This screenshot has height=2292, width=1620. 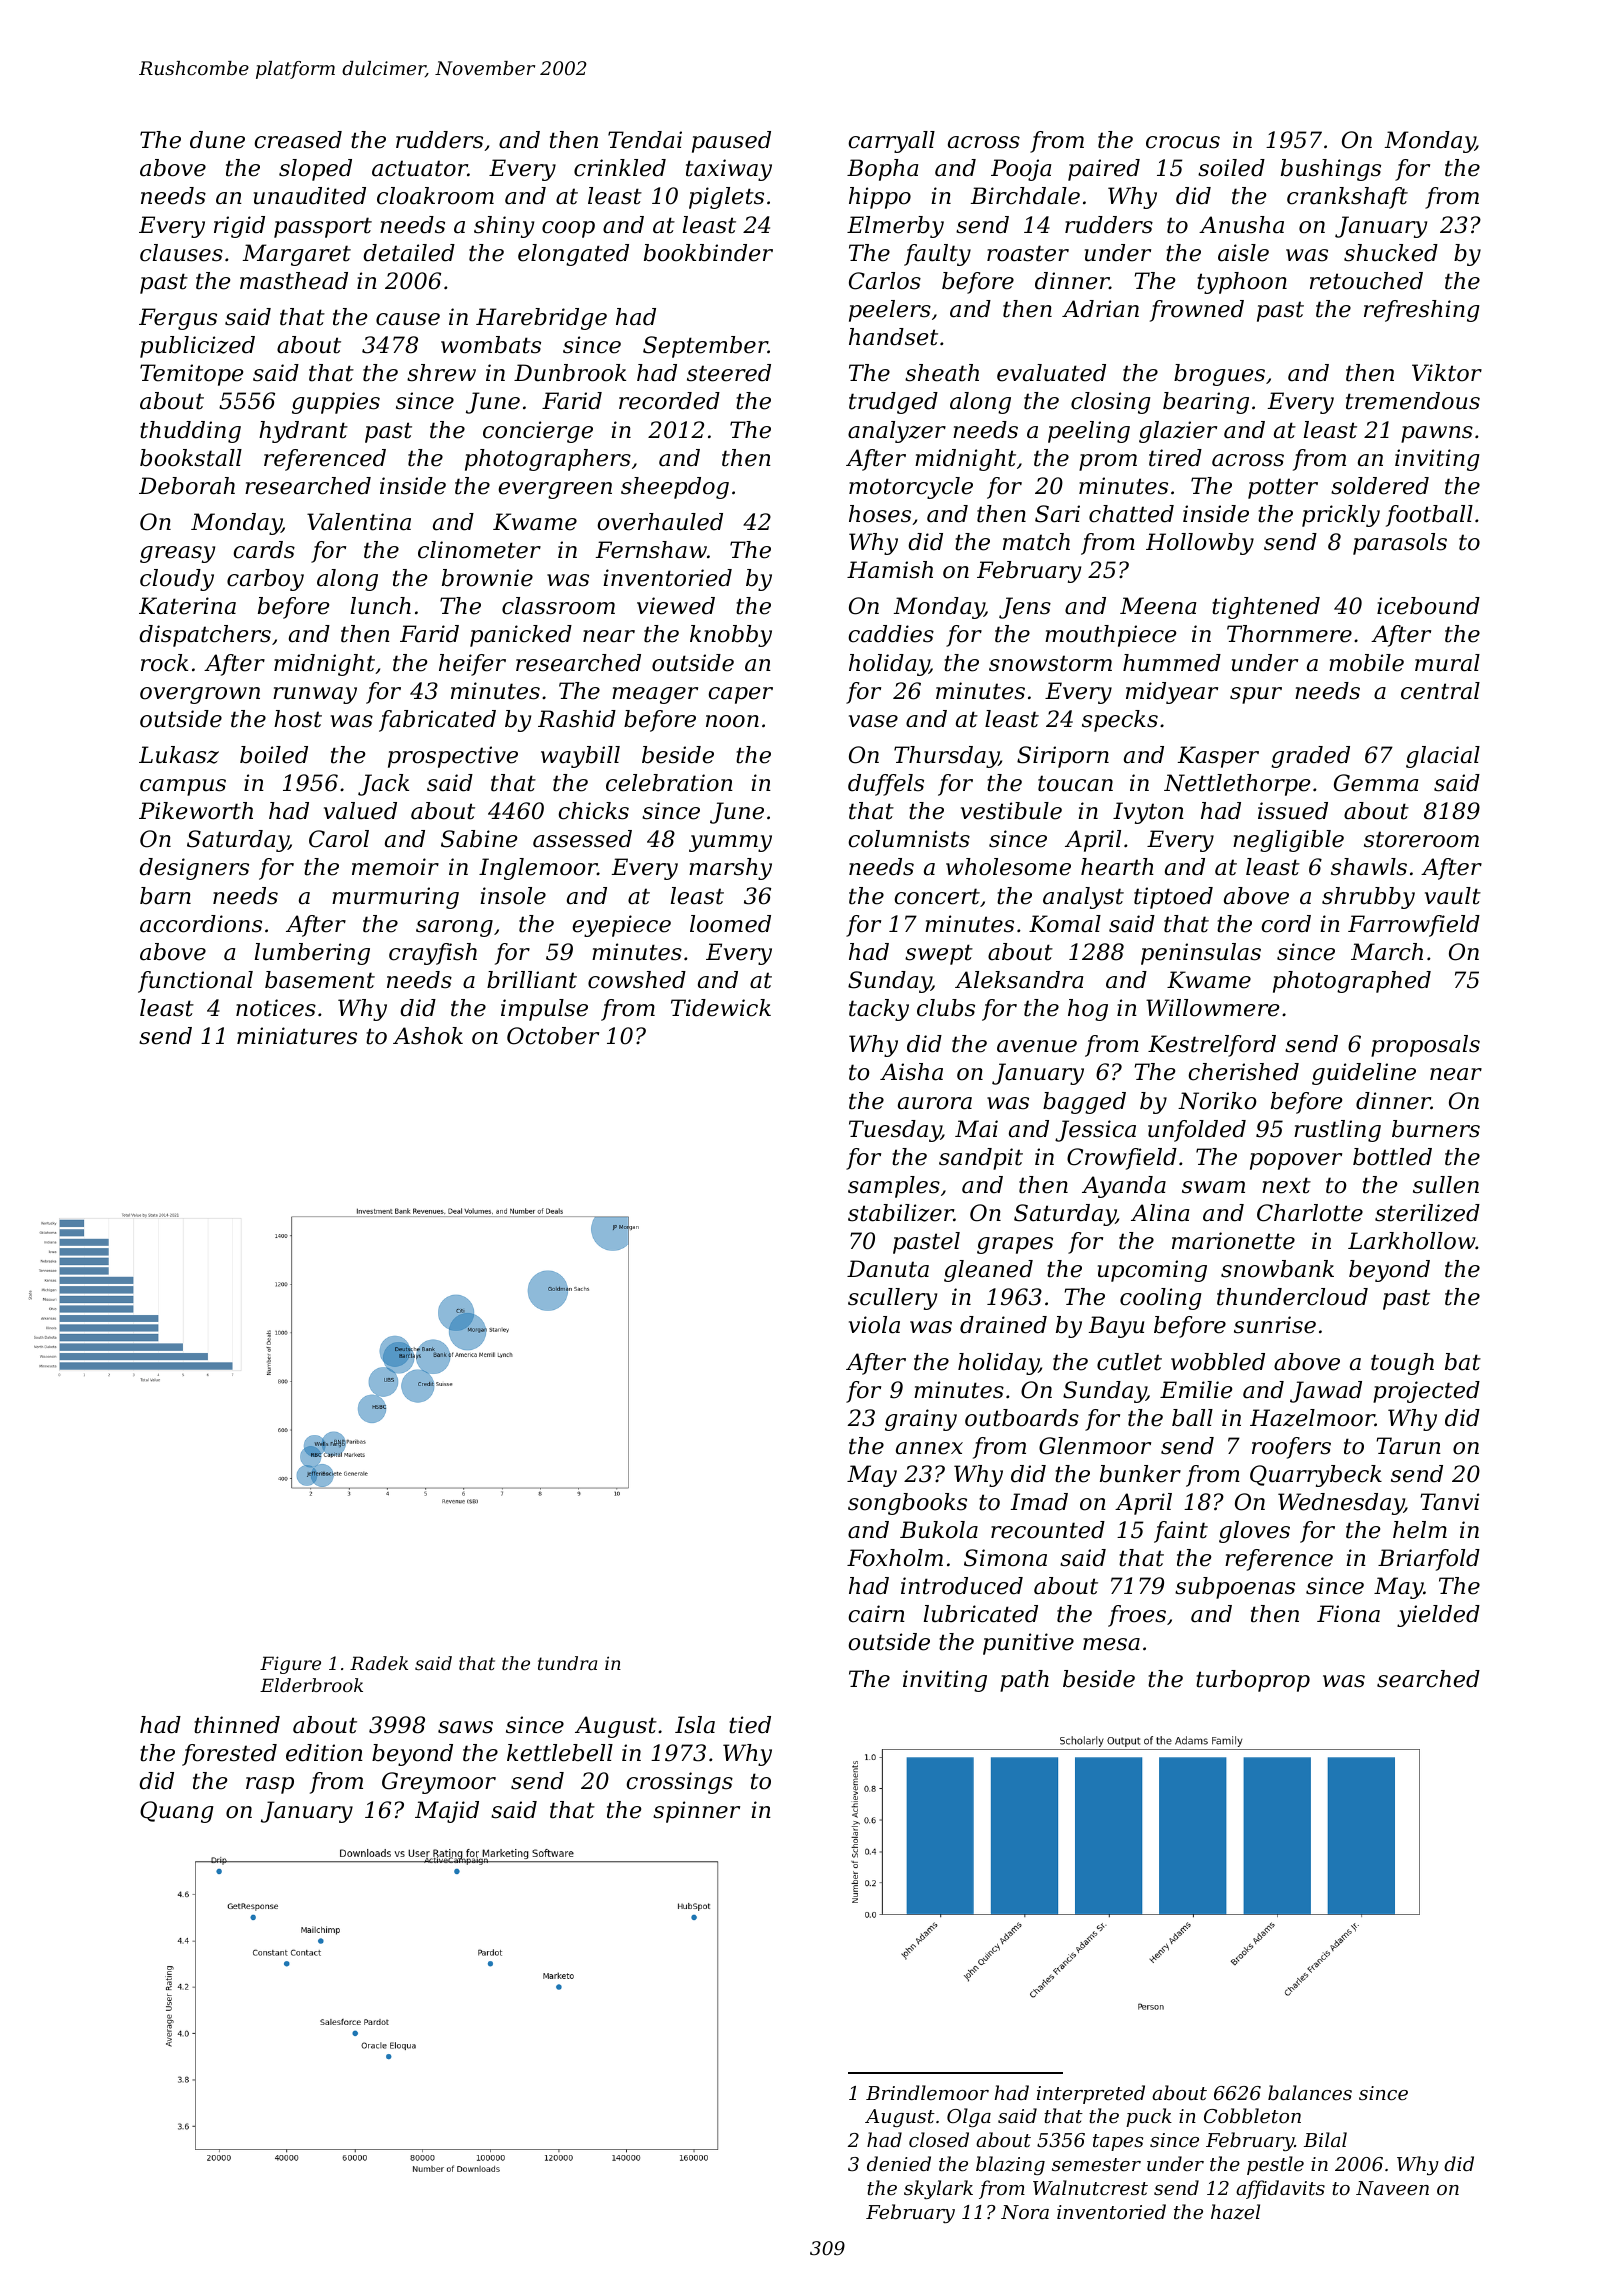 What do you see at coordinates (164, 663) in the screenshot?
I see `rock` at bounding box center [164, 663].
